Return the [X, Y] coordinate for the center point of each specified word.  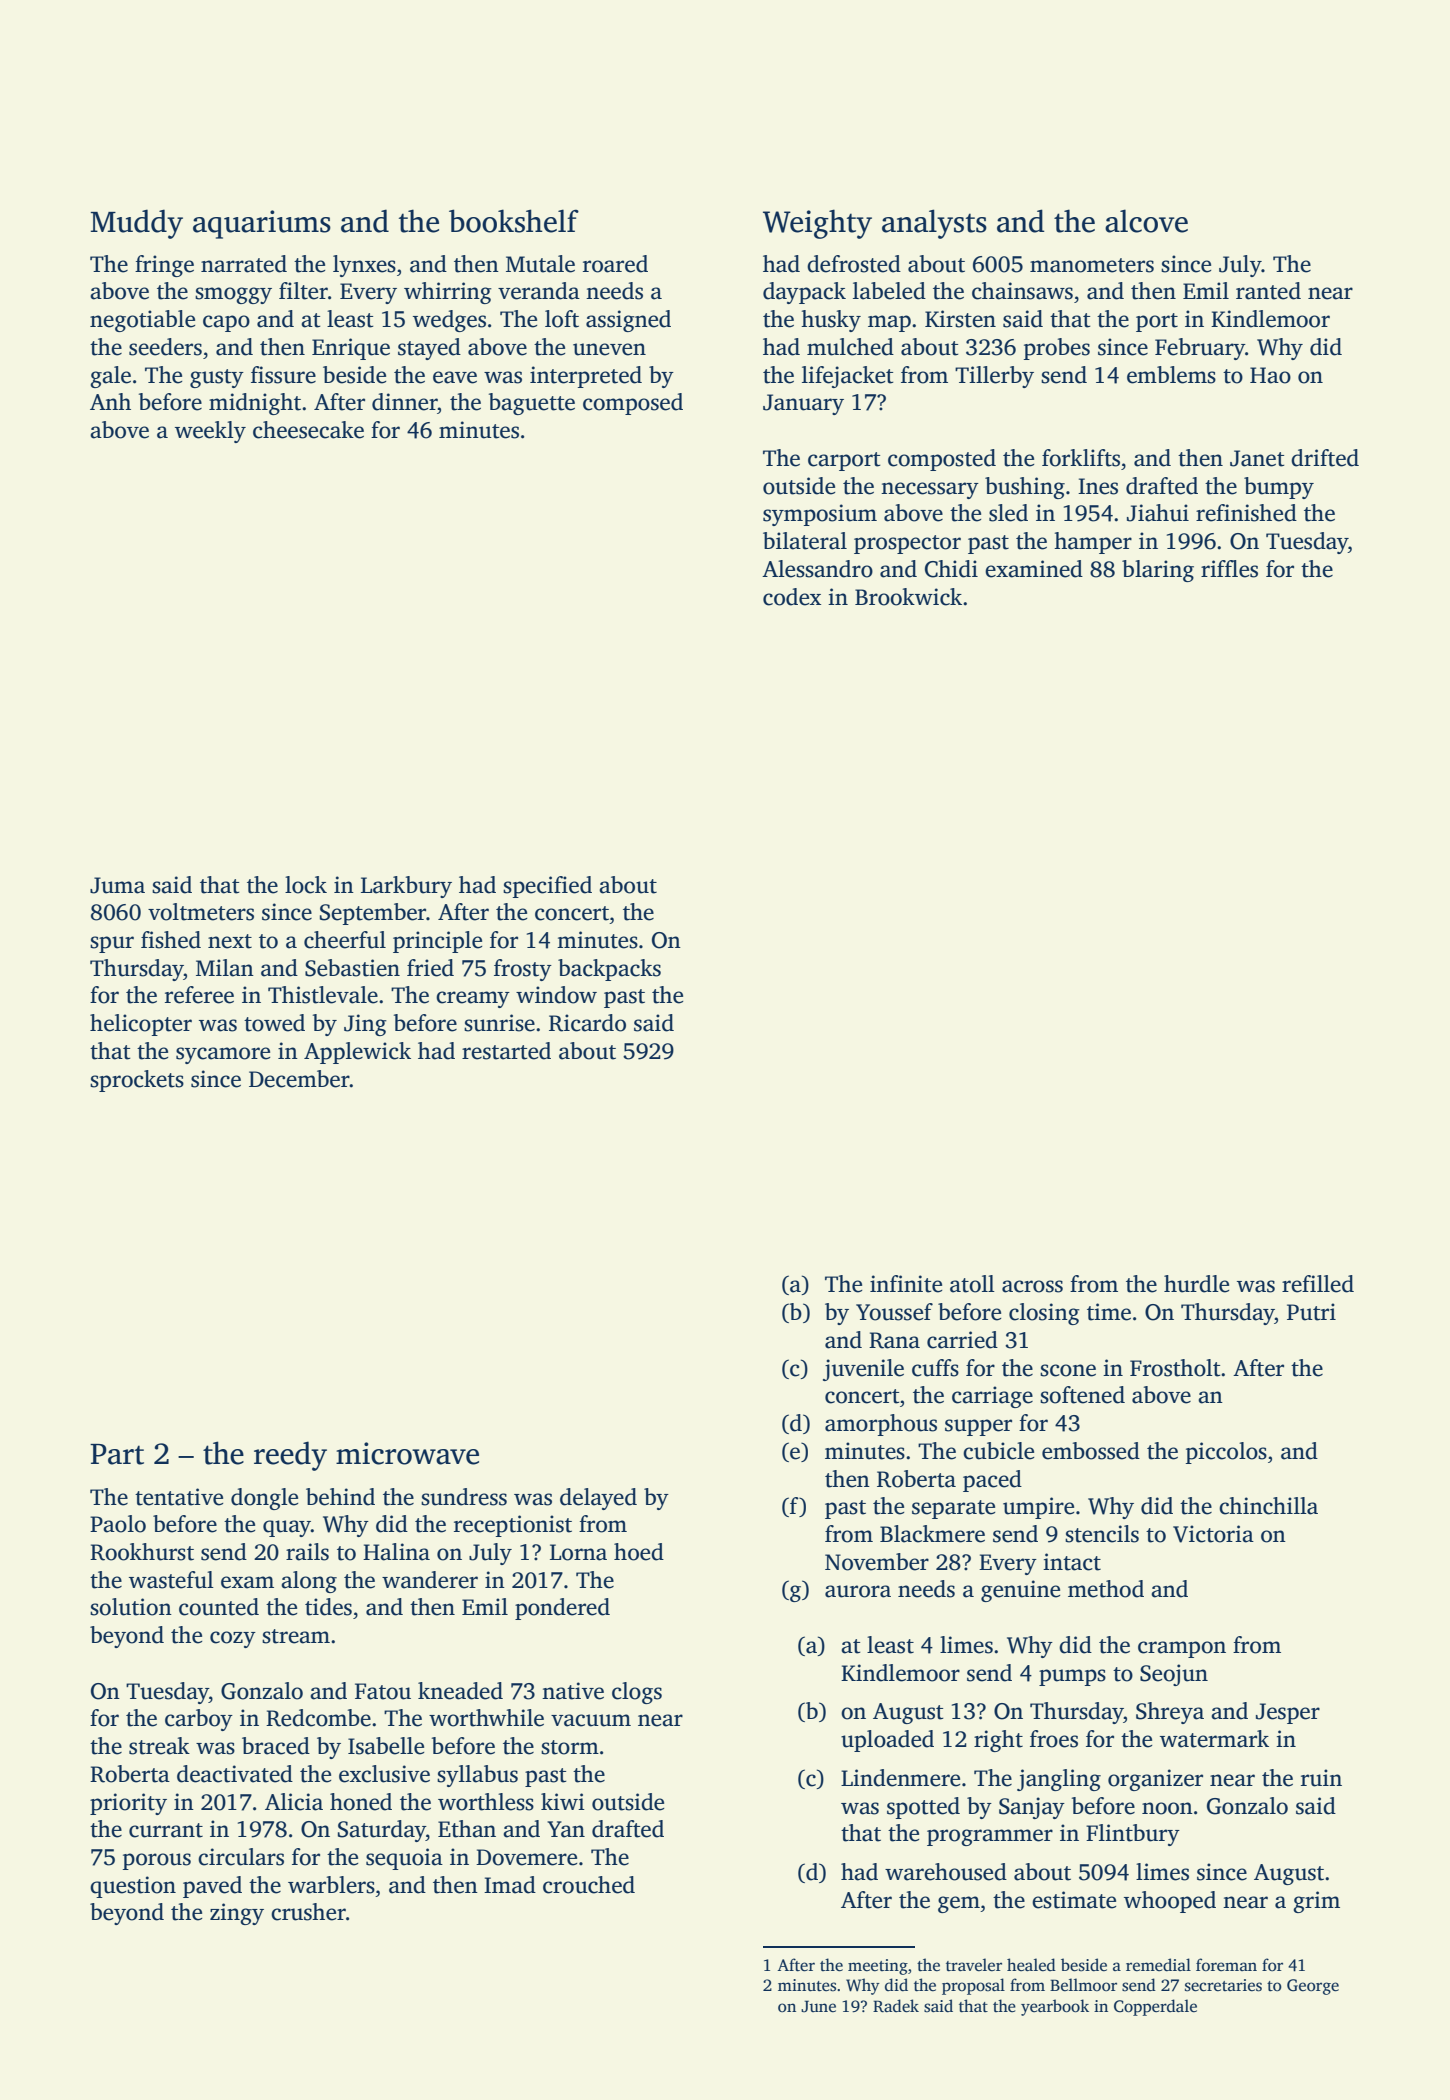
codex [792, 597]
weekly [210, 432]
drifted [1325, 458]
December [299, 1079]
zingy [237, 1914]
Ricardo [587, 1023]
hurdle [1196, 1284]
